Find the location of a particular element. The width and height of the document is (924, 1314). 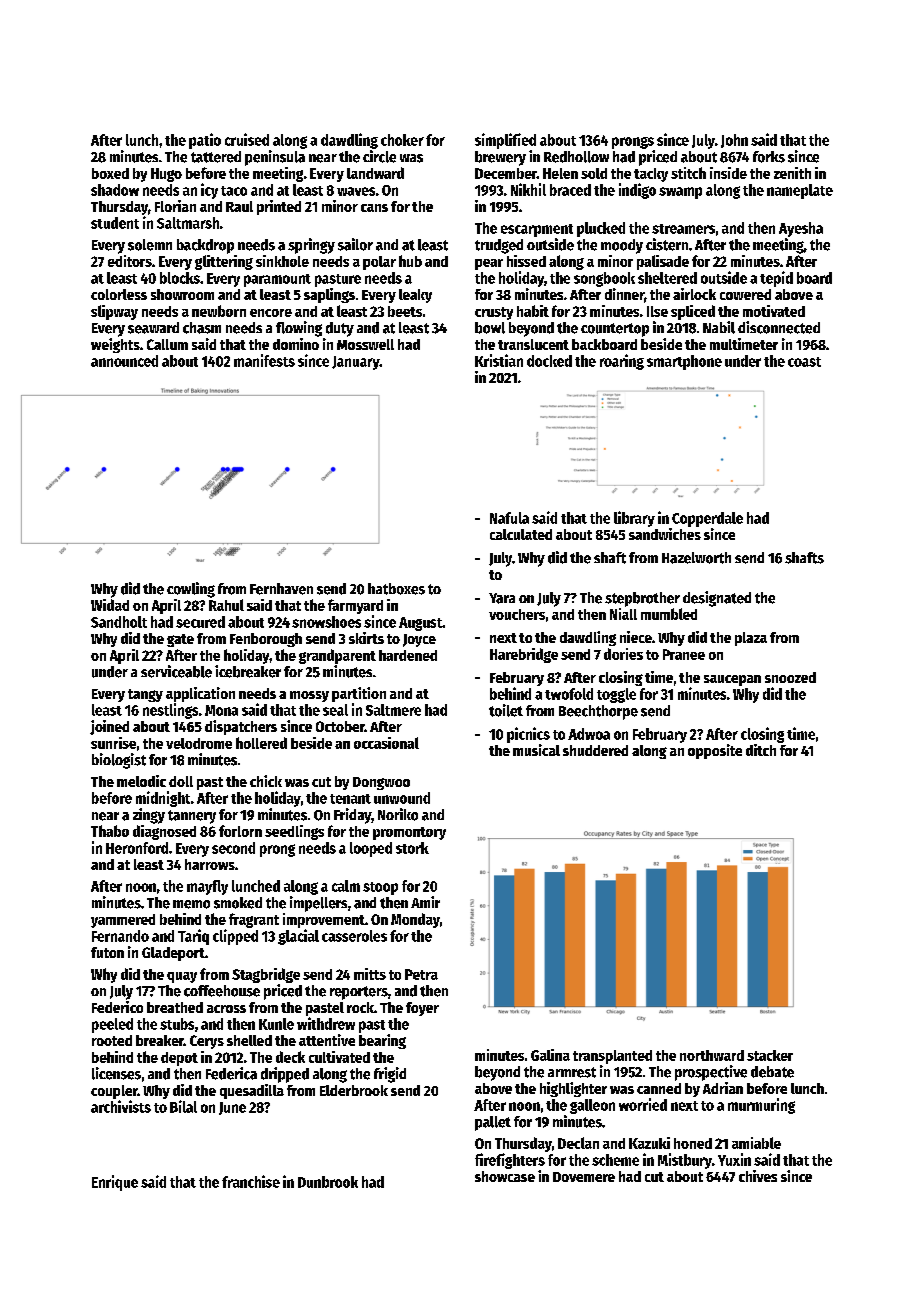

Dunbrook is located at coordinates (328, 1182).
